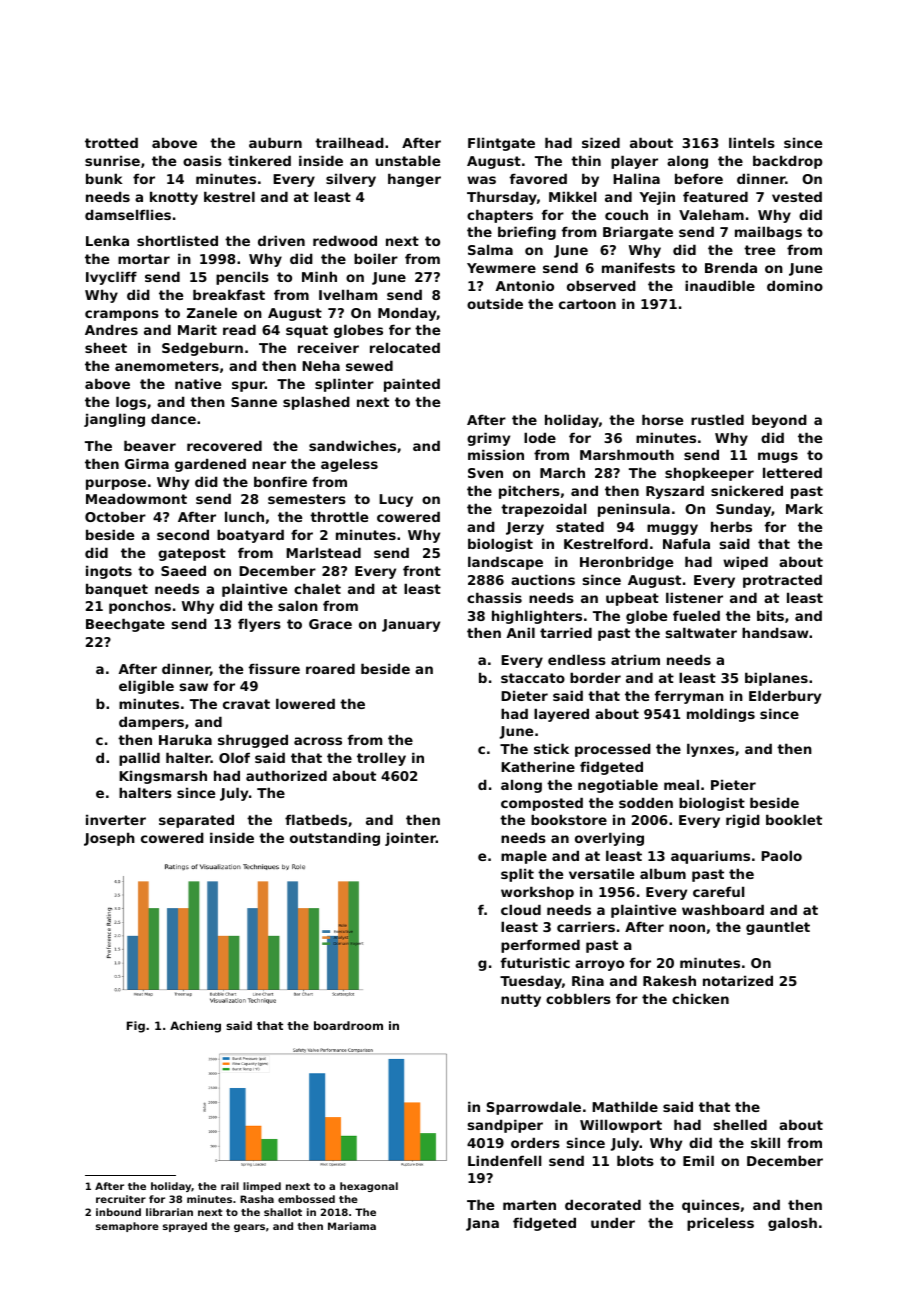 Image resolution: width=908 pixels, height=1316 pixels. What do you see at coordinates (752, 142) in the screenshot?
I see `lintels` at bounding box center [752, 142].
